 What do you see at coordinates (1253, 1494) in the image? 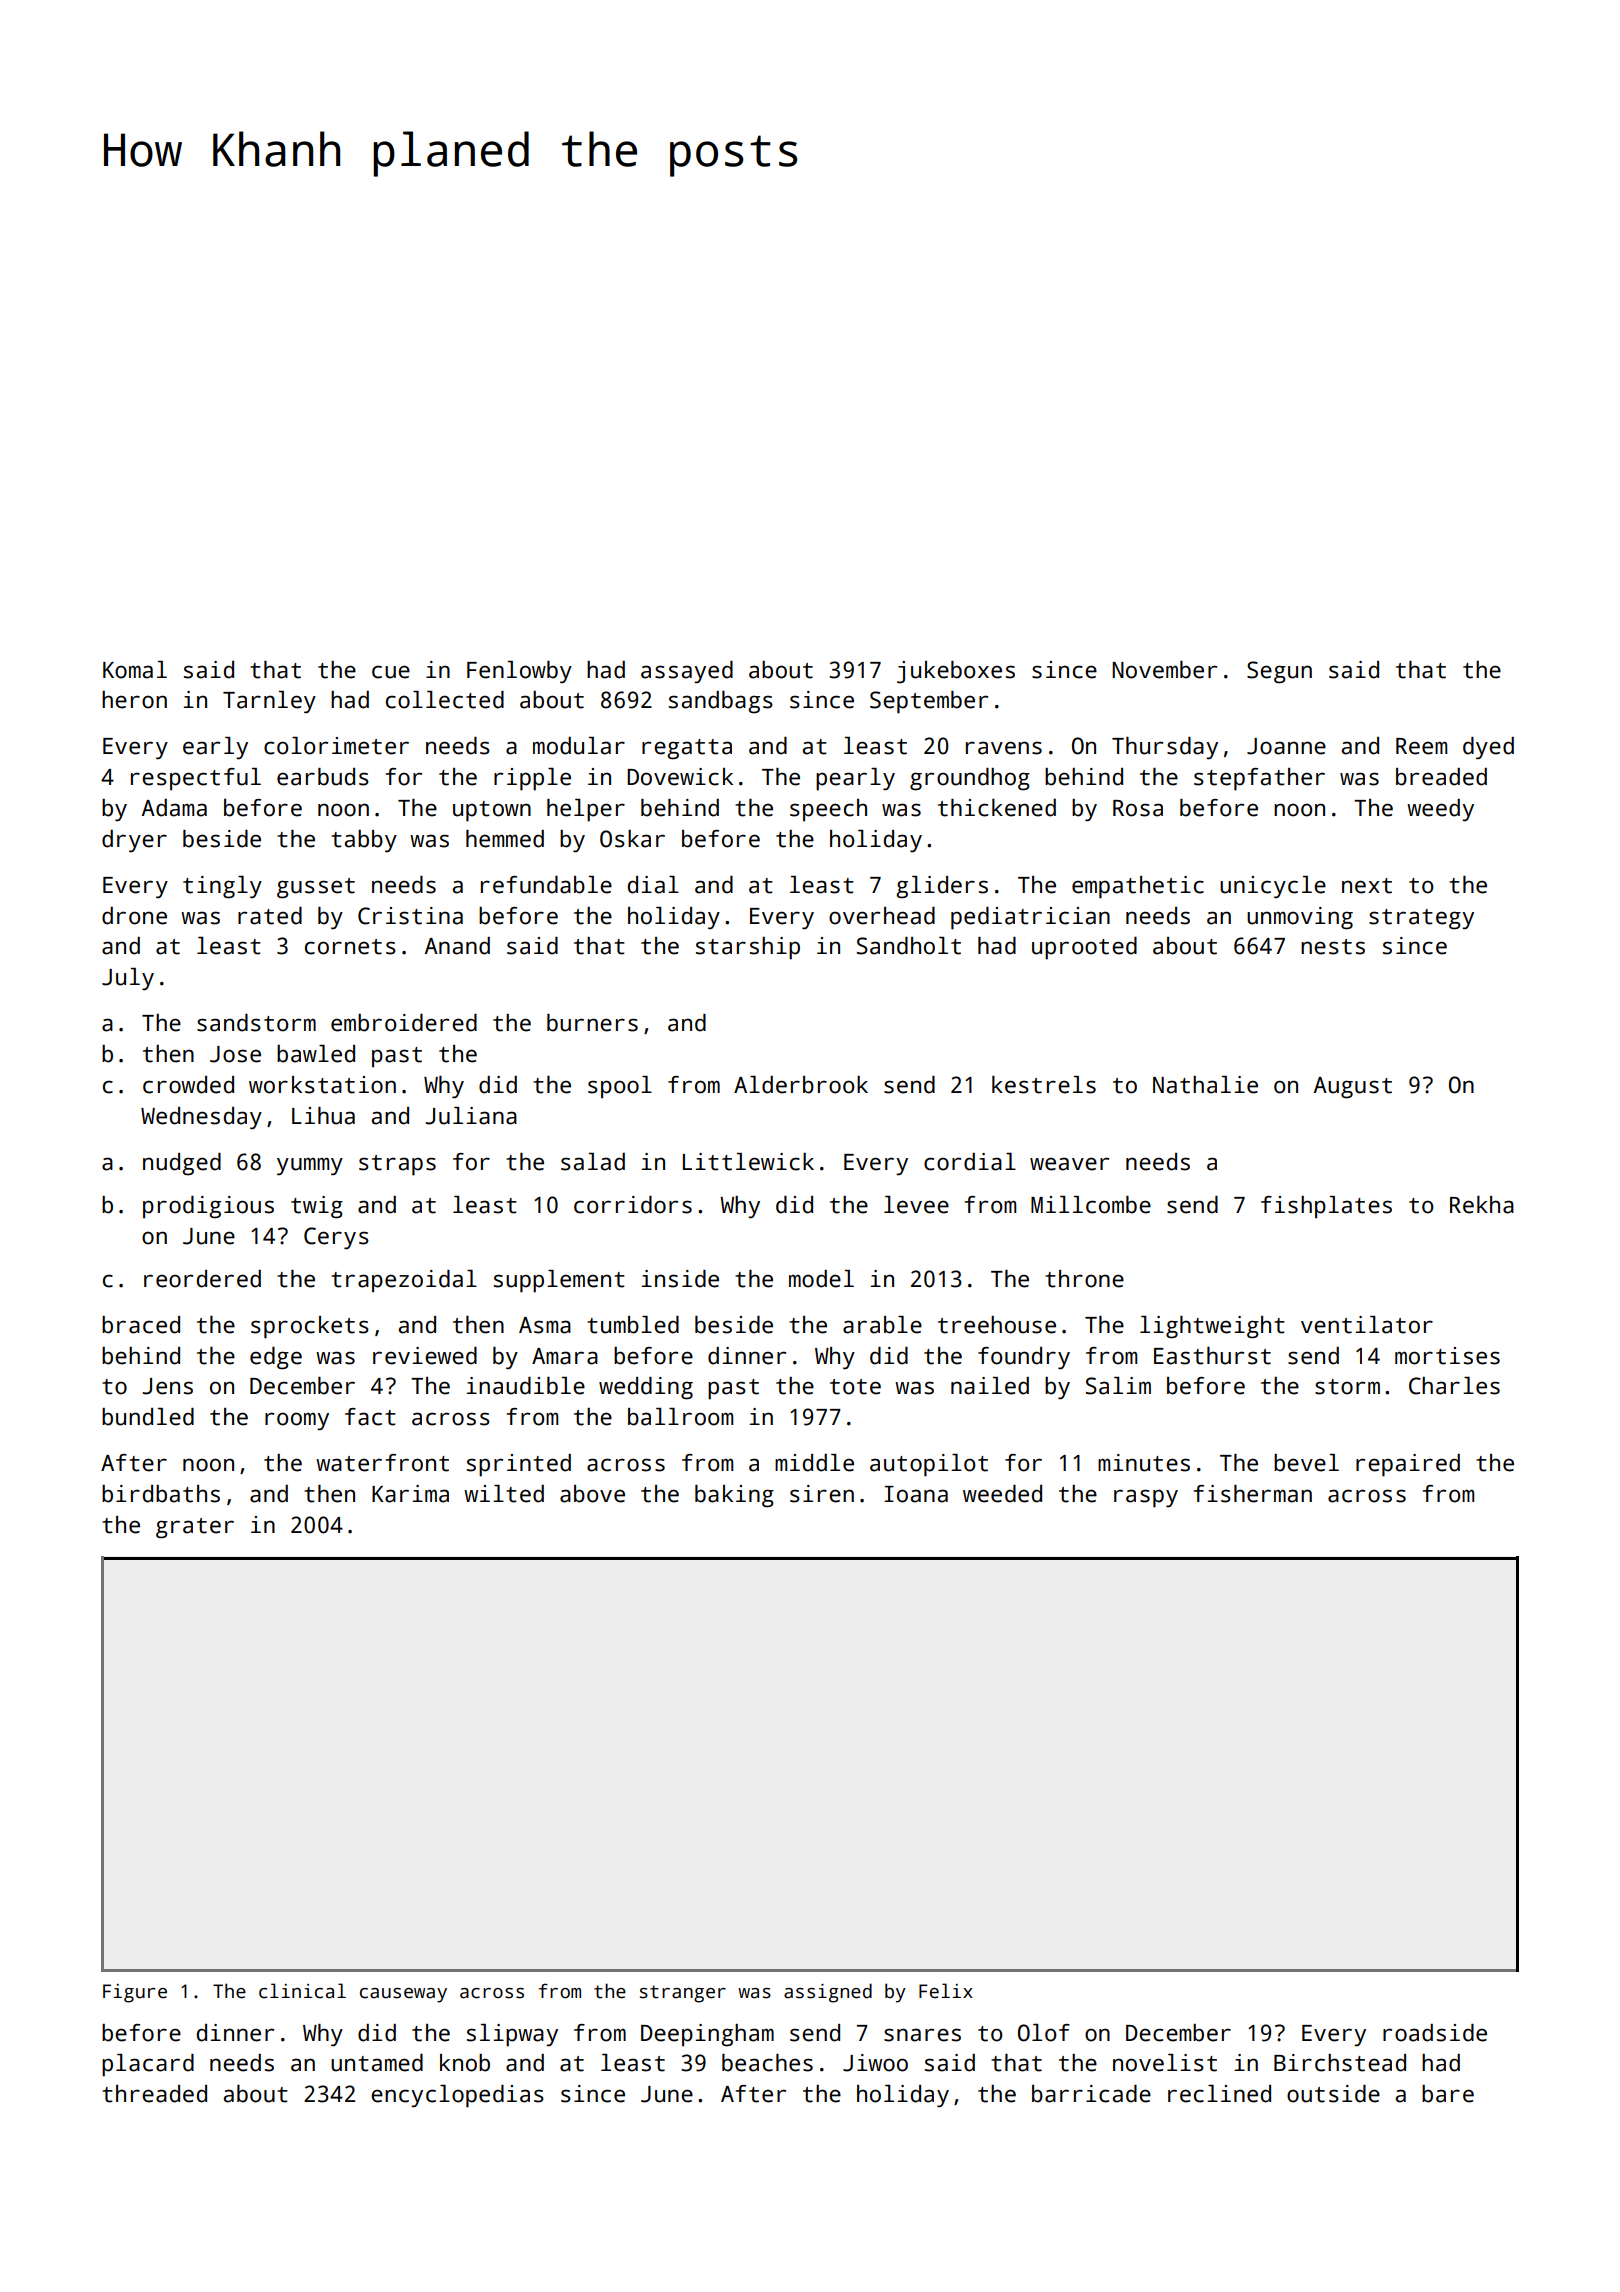
I see `fisherman` at bounding box center [1253, 1494].
